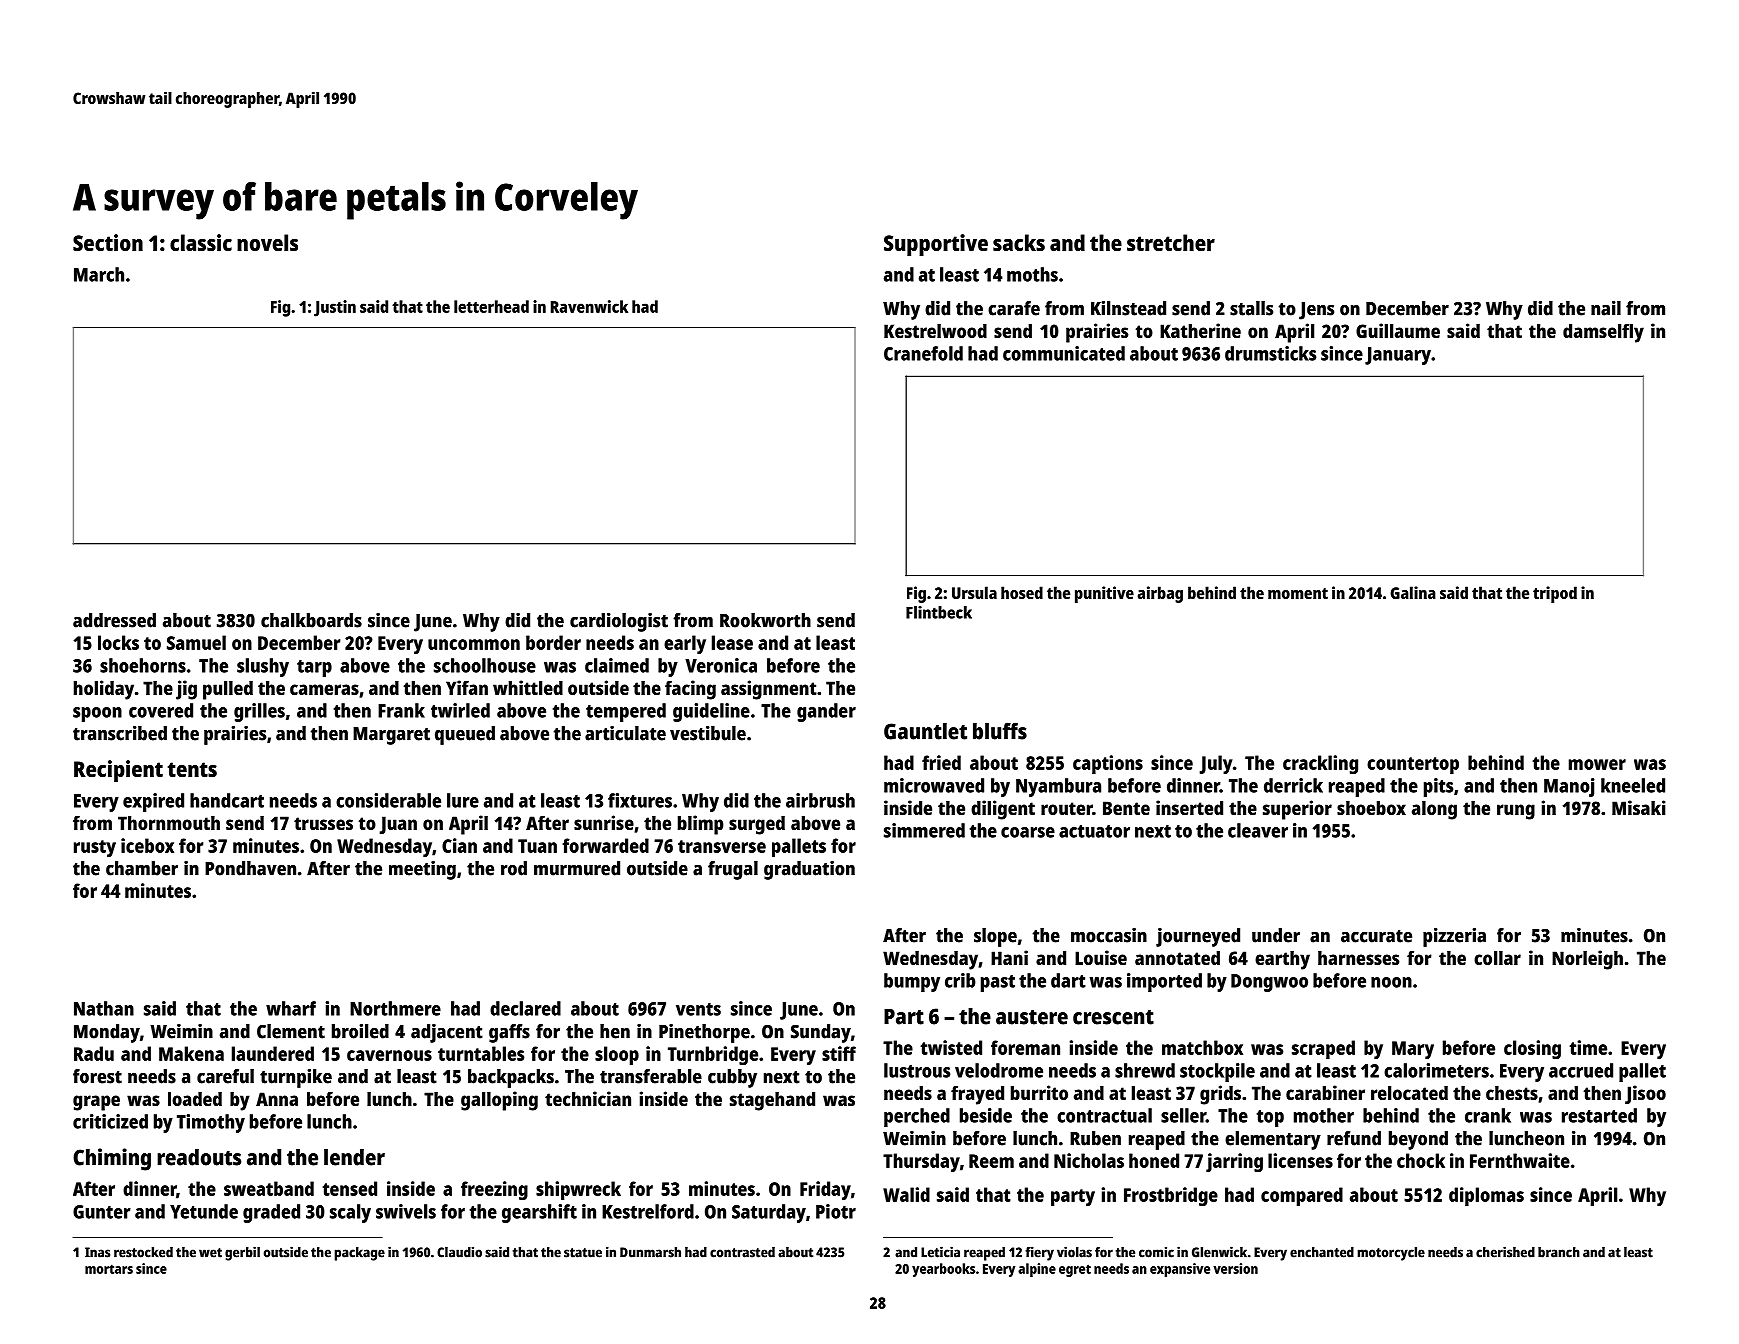 The width and height of the screenshot is (1739, 1344). I want to click on chalkboards, so click(311, 620).
